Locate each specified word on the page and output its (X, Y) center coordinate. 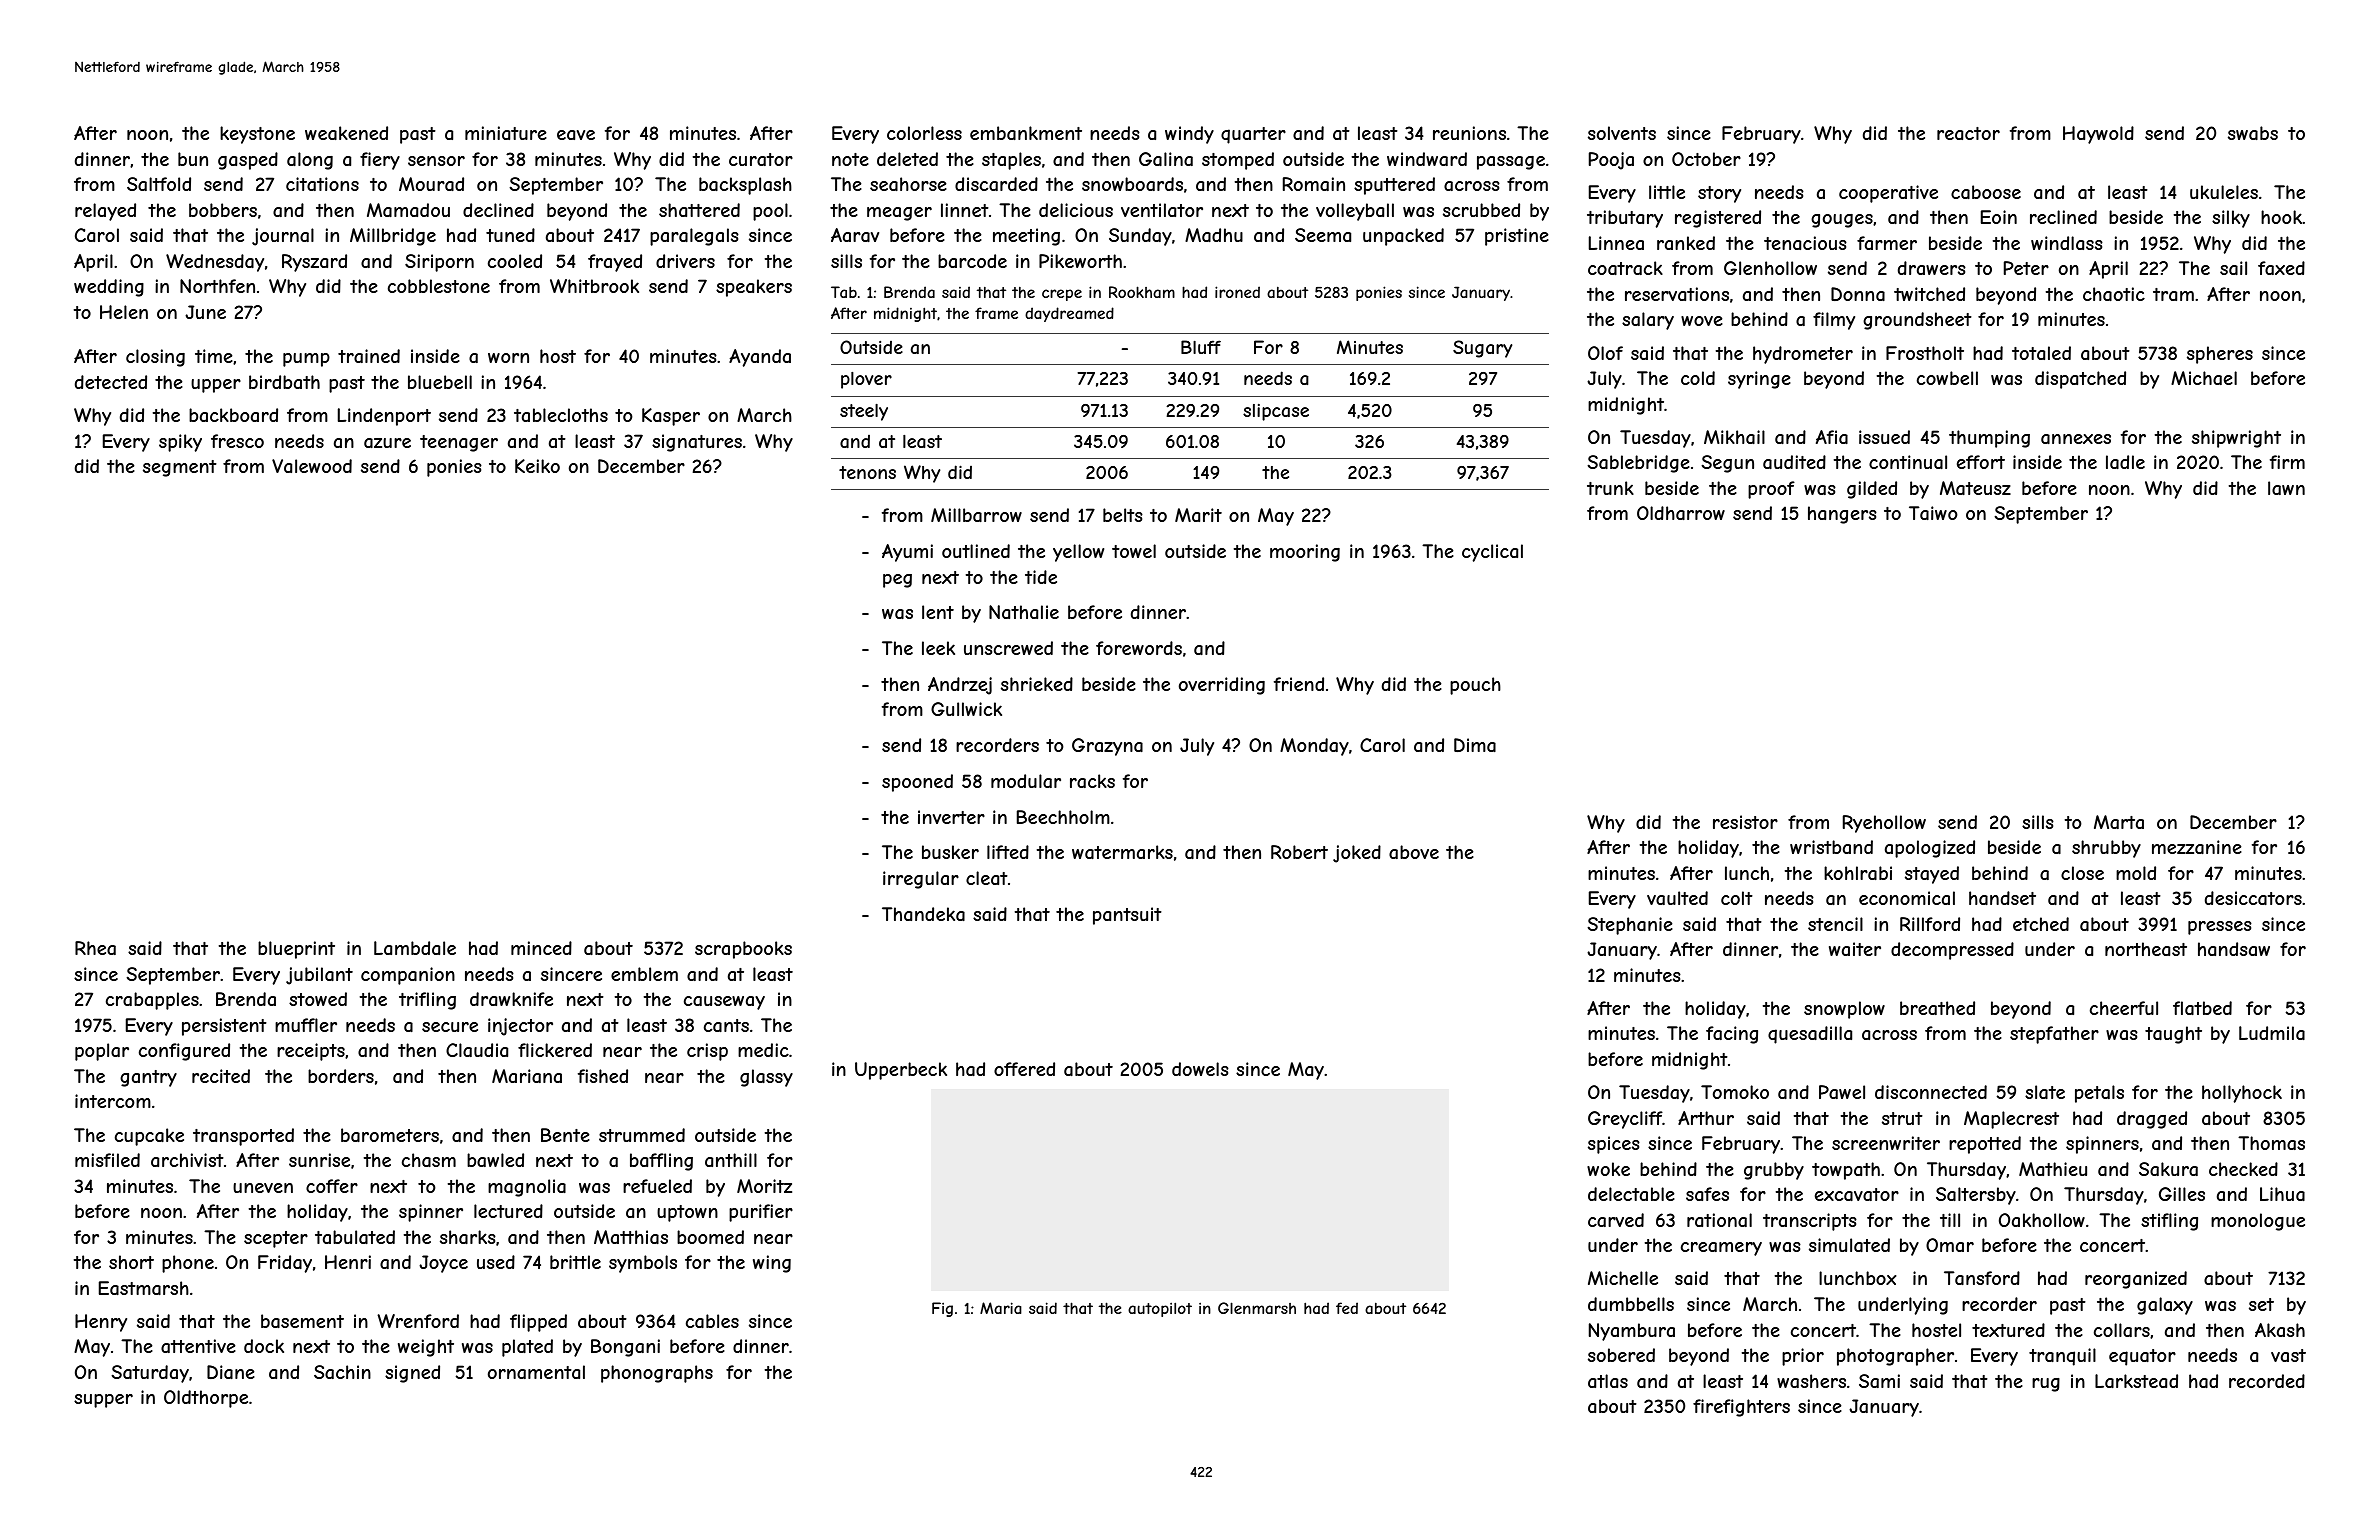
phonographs (657, 1374)
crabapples (152, 1001)
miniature (506, 133)
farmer (1887, 243)
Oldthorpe (206, 1399)
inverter (951, 817)
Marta (2119, 822)
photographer (1895, 1357)
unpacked (1403, 237)
